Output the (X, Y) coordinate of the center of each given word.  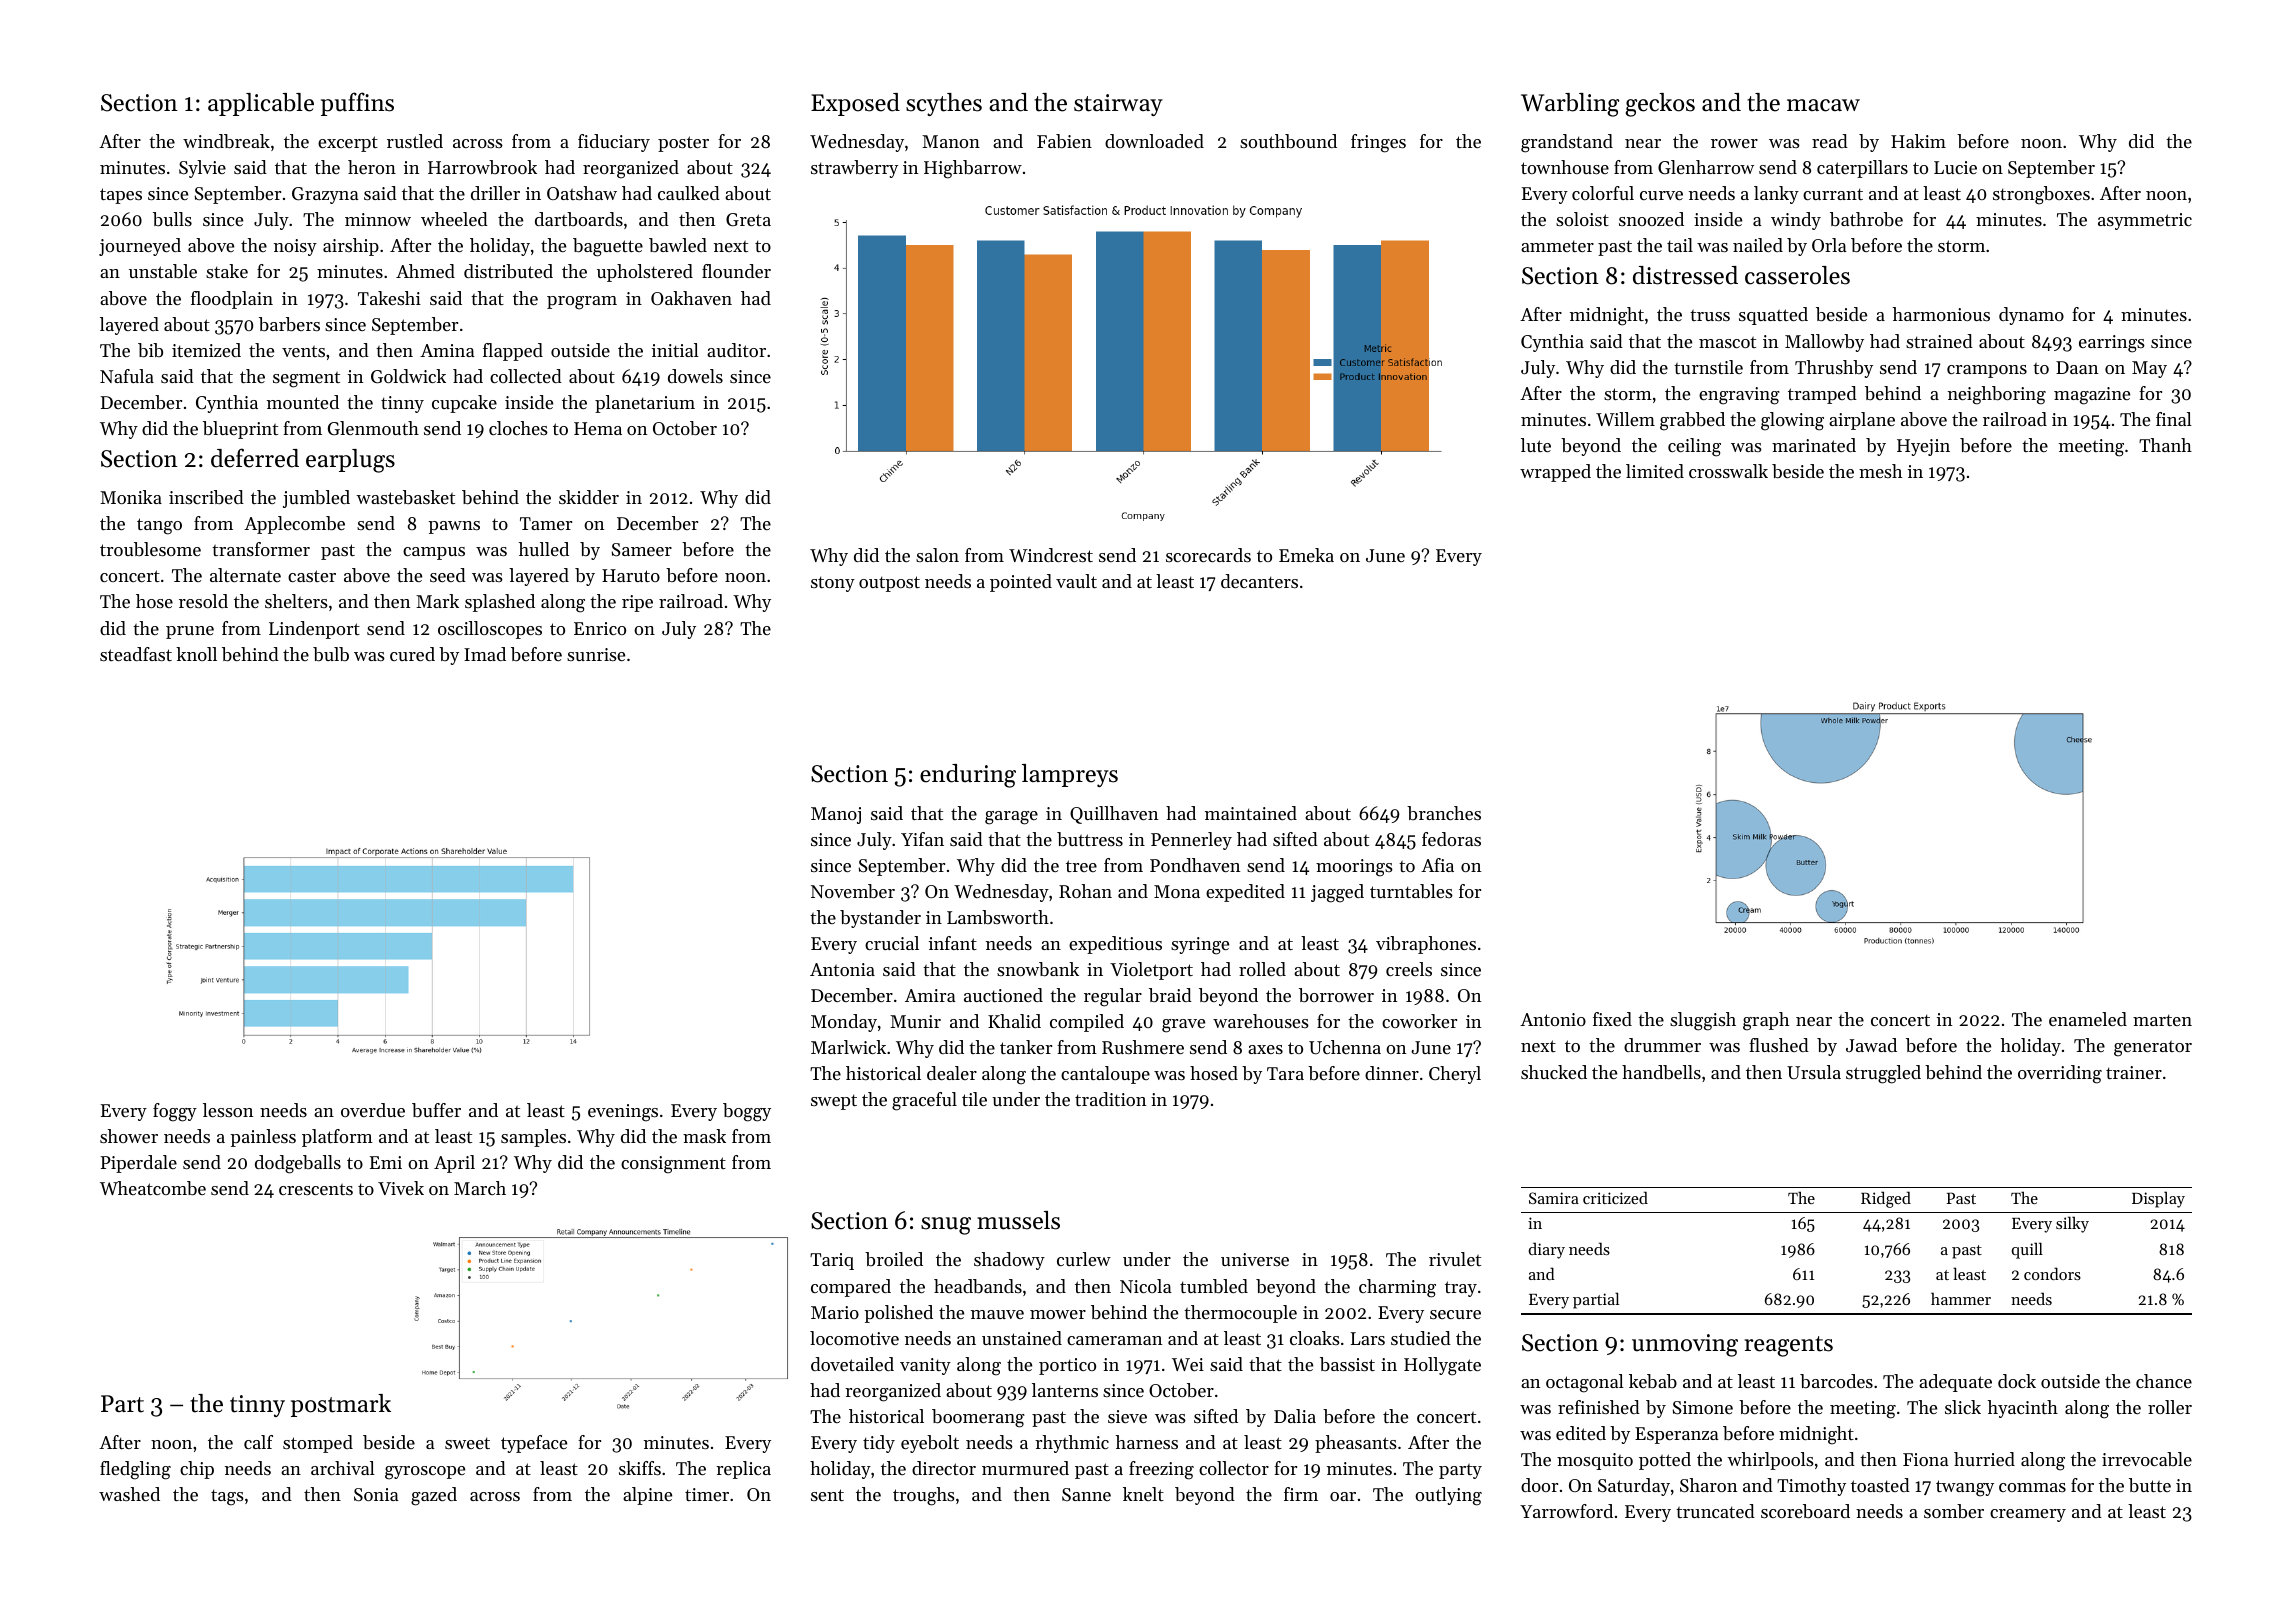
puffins (357, 104)
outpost (889, 584)
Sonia (376, 1494)
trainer (2134, 1072)
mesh (1880, 471)
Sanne (1086, 1494)
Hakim (1918, 141)
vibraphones (1426, 945)
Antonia (842, 969)
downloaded (1154, 141)
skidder (589, 497)
